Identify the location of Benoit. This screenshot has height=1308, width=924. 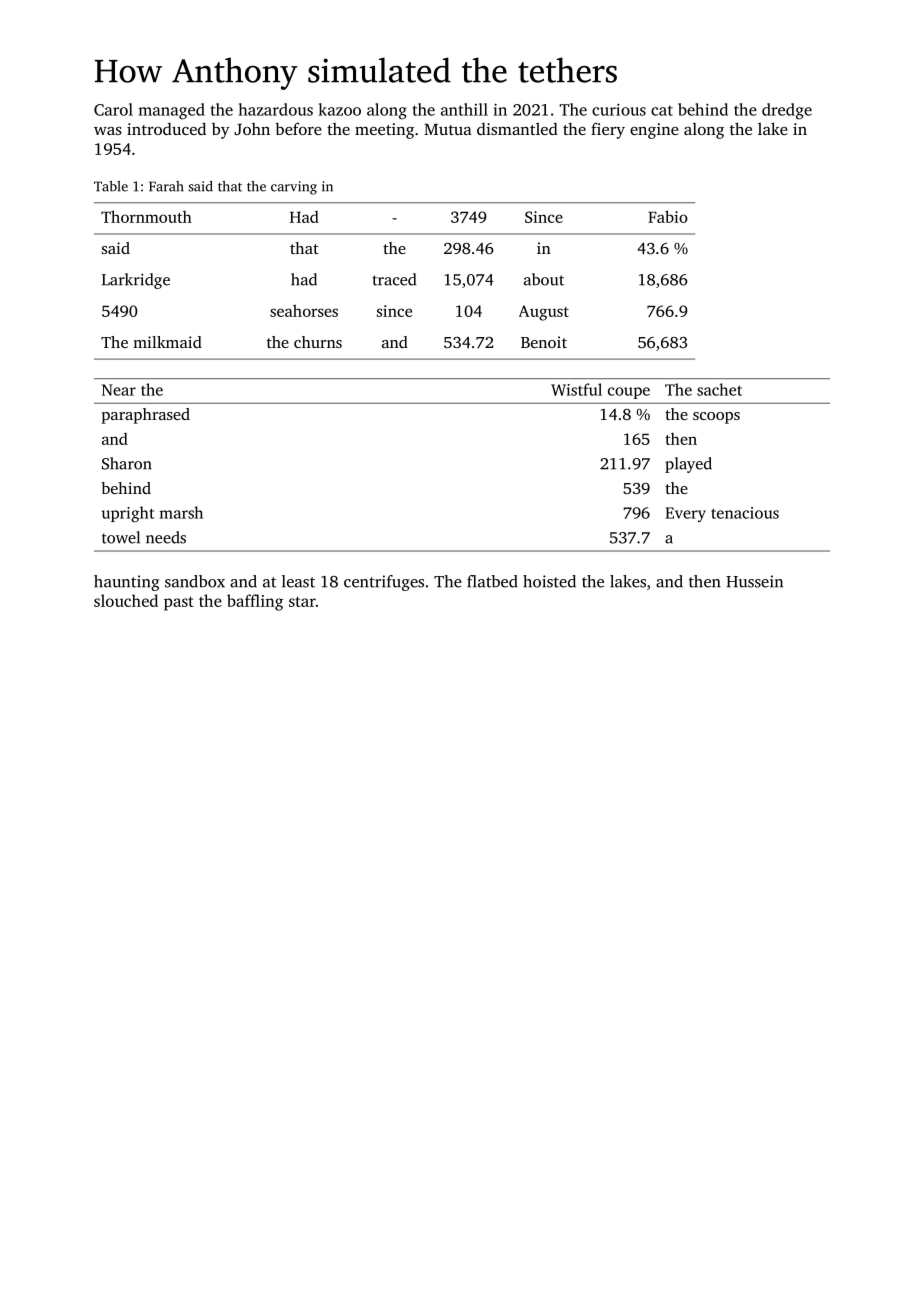
(544, 342).
